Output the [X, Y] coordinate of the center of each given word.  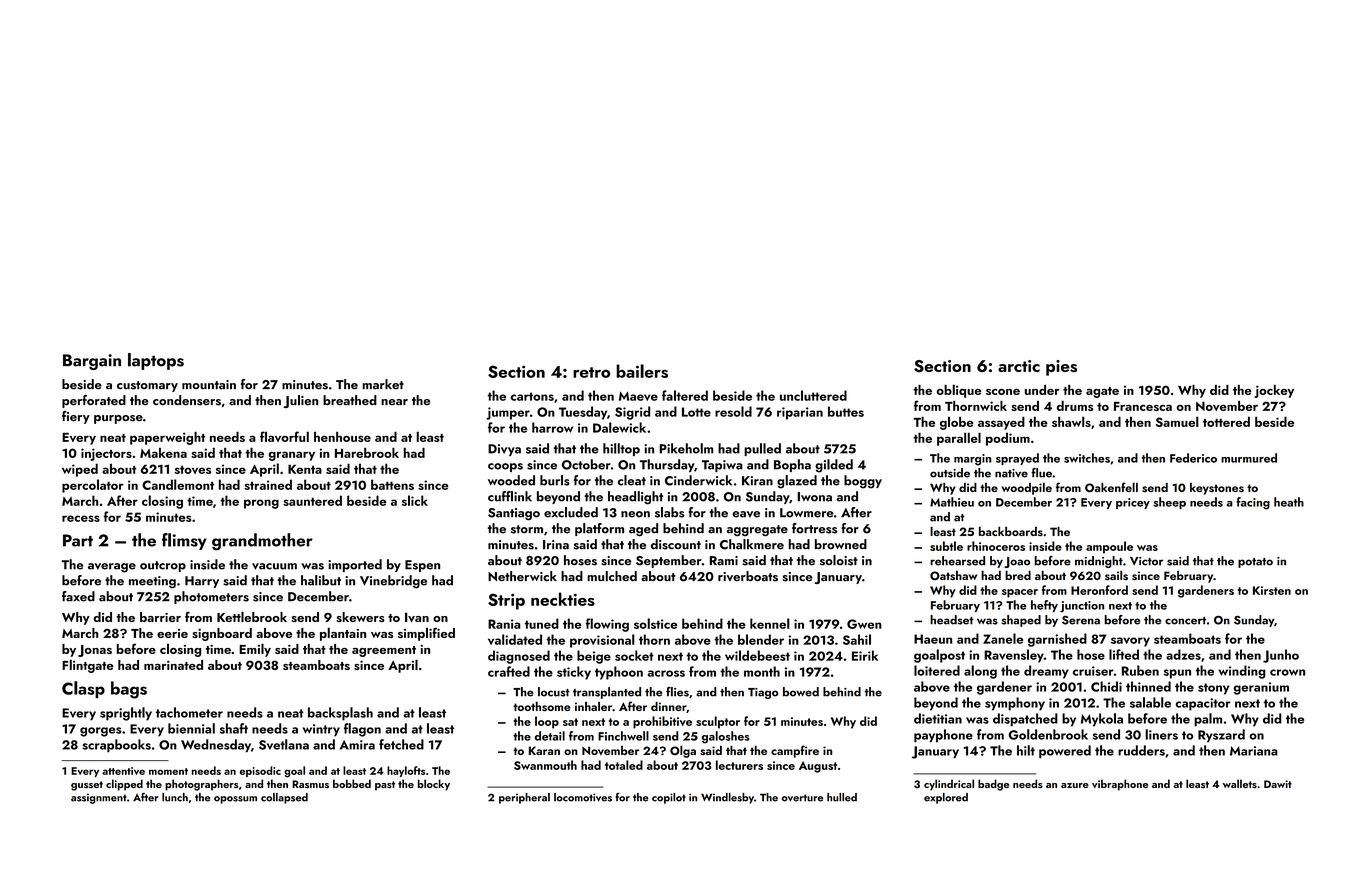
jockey [1274, 391]
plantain [343, 634]
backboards [1011, 531]
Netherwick [522, 576]
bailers [642, 371]
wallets [1240, 783]
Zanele [1003, 638]
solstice [655, 623]
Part [78, 540]
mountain [209, 385]
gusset [87, 786]
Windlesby [727, 798]
